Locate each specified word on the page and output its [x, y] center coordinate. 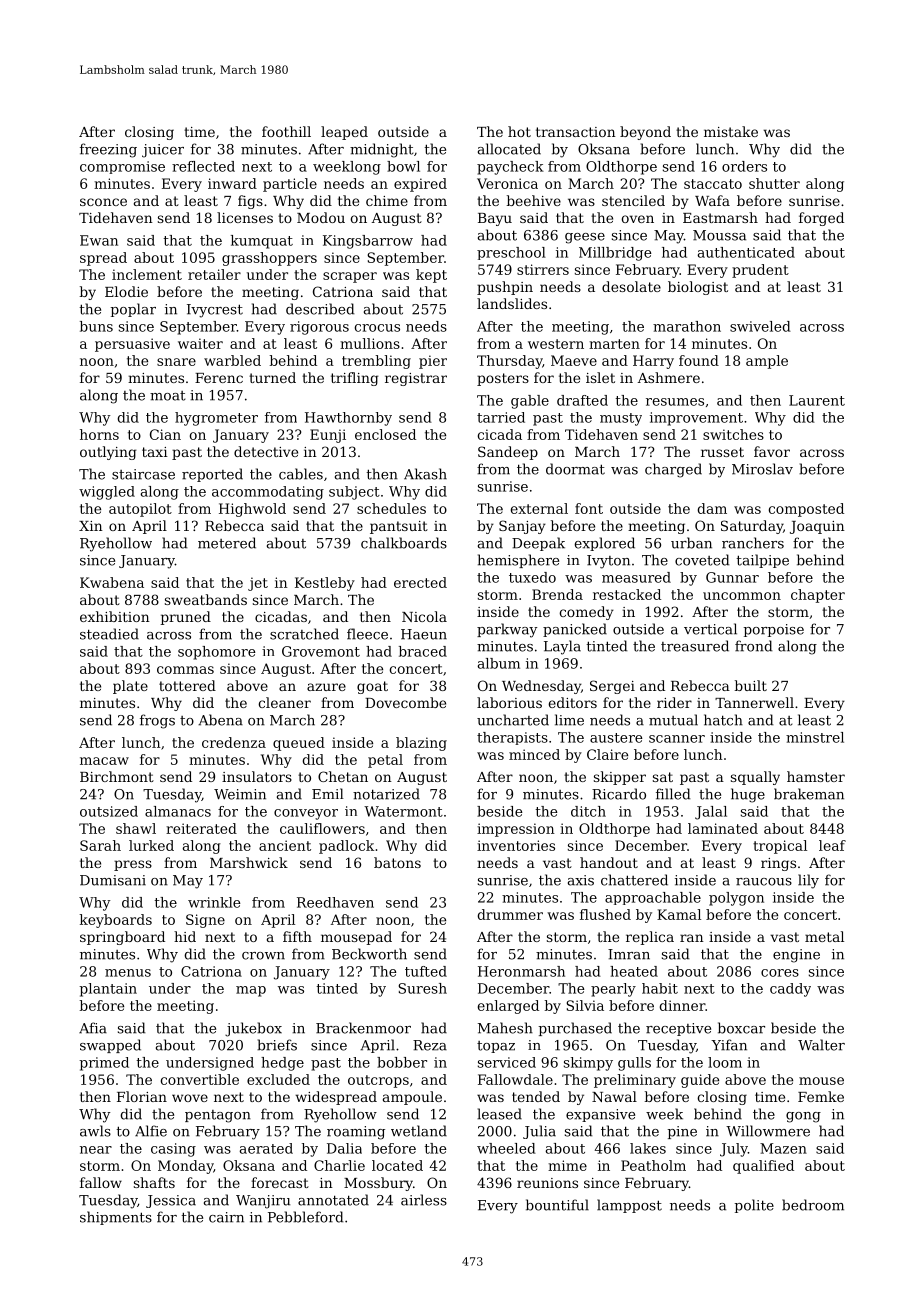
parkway [507, 630]
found [699, 360]
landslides [512, 303]
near [96, 1150]
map [251, 991]
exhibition [115, 616]
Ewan [99, 240]
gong [803, 1117]
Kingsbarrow [368, 242]
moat [167, 396]
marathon [687, 326]
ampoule [412, 1098]
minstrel [815, 737]
